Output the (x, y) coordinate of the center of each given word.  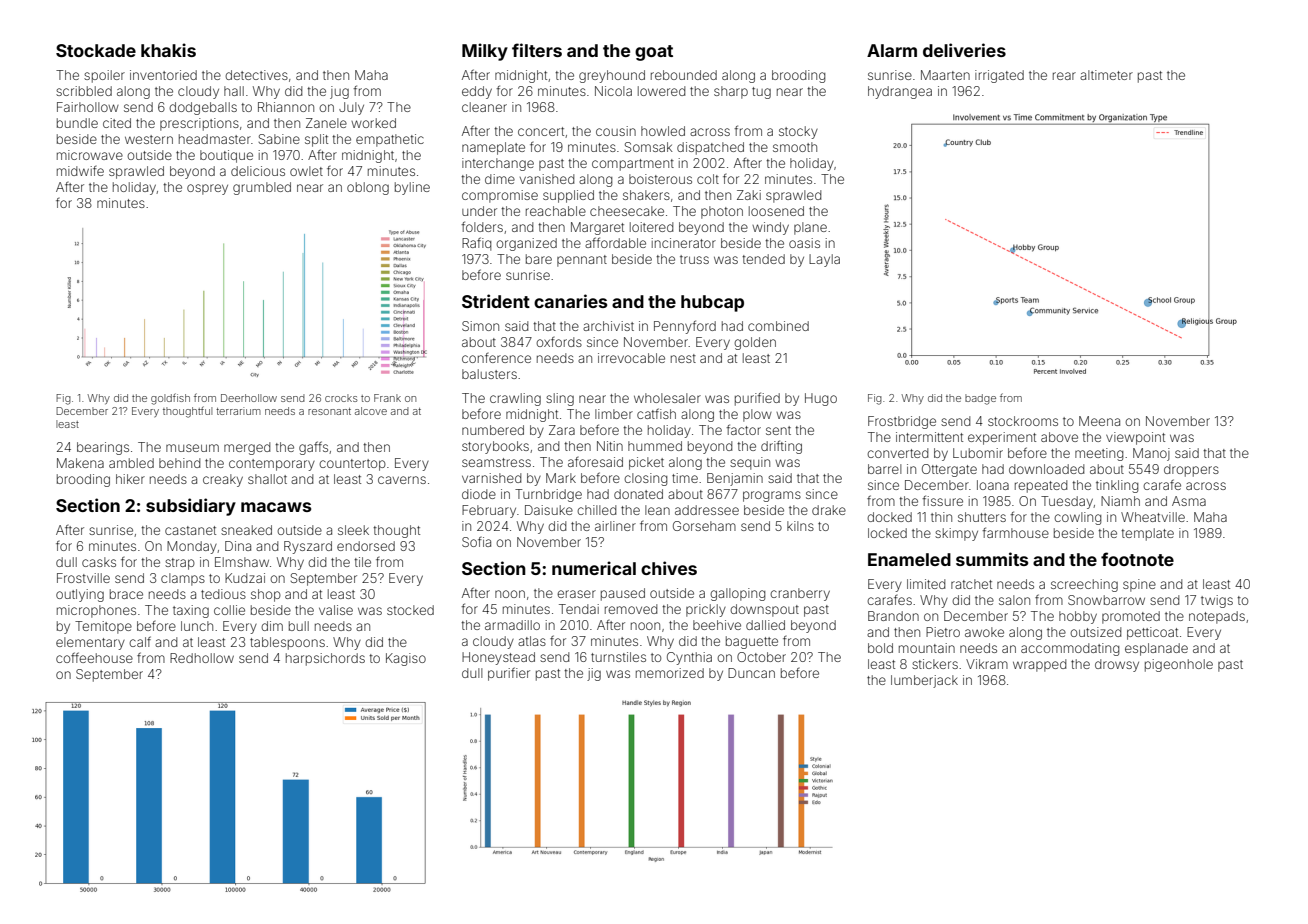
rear (1064, 76)
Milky (485, 52)
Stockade (96, 50)
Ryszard (308, 547)
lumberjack (924, 681)
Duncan (751, 673)
